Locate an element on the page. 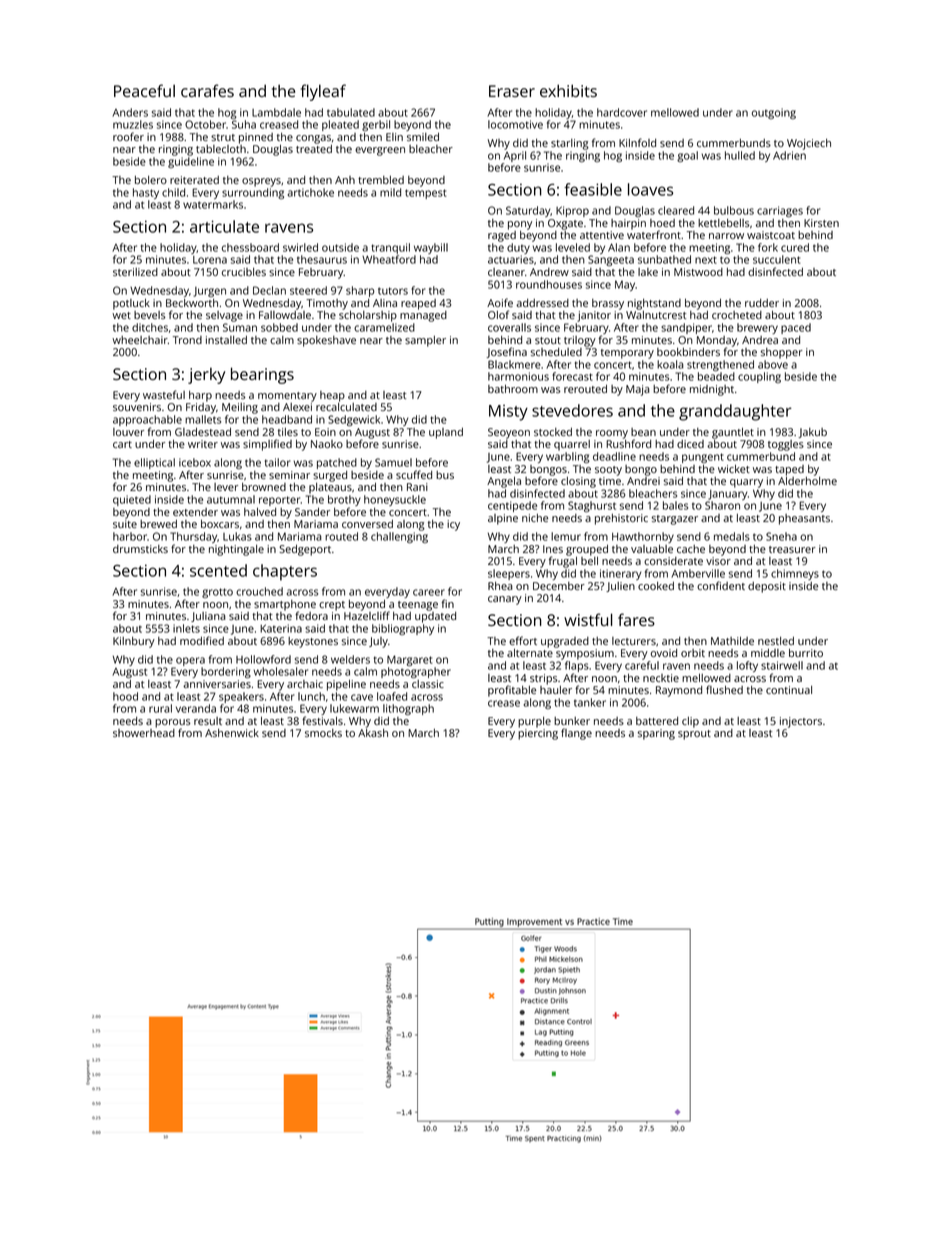  outgoing is located at coordinates (774, 113).
